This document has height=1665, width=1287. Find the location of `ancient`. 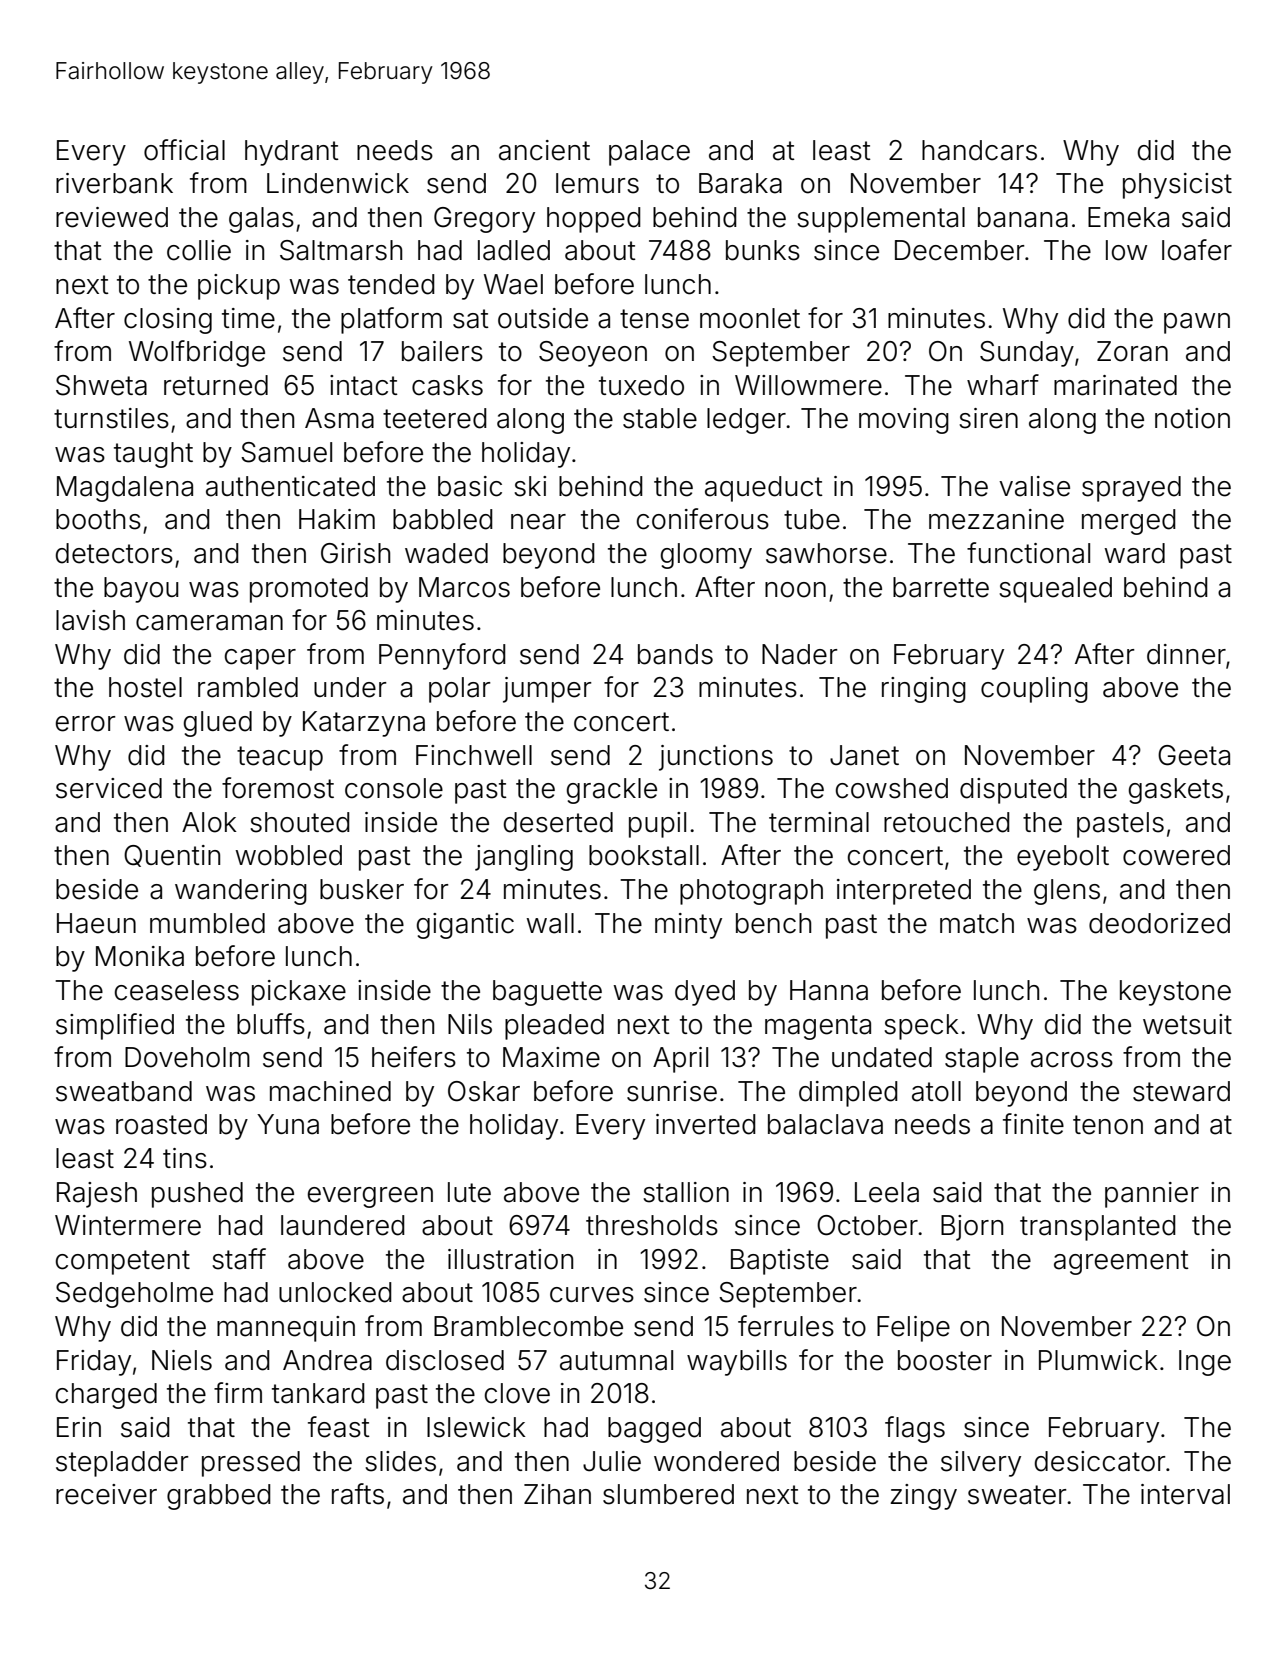

ancient is located at coordinates (544, 150).
